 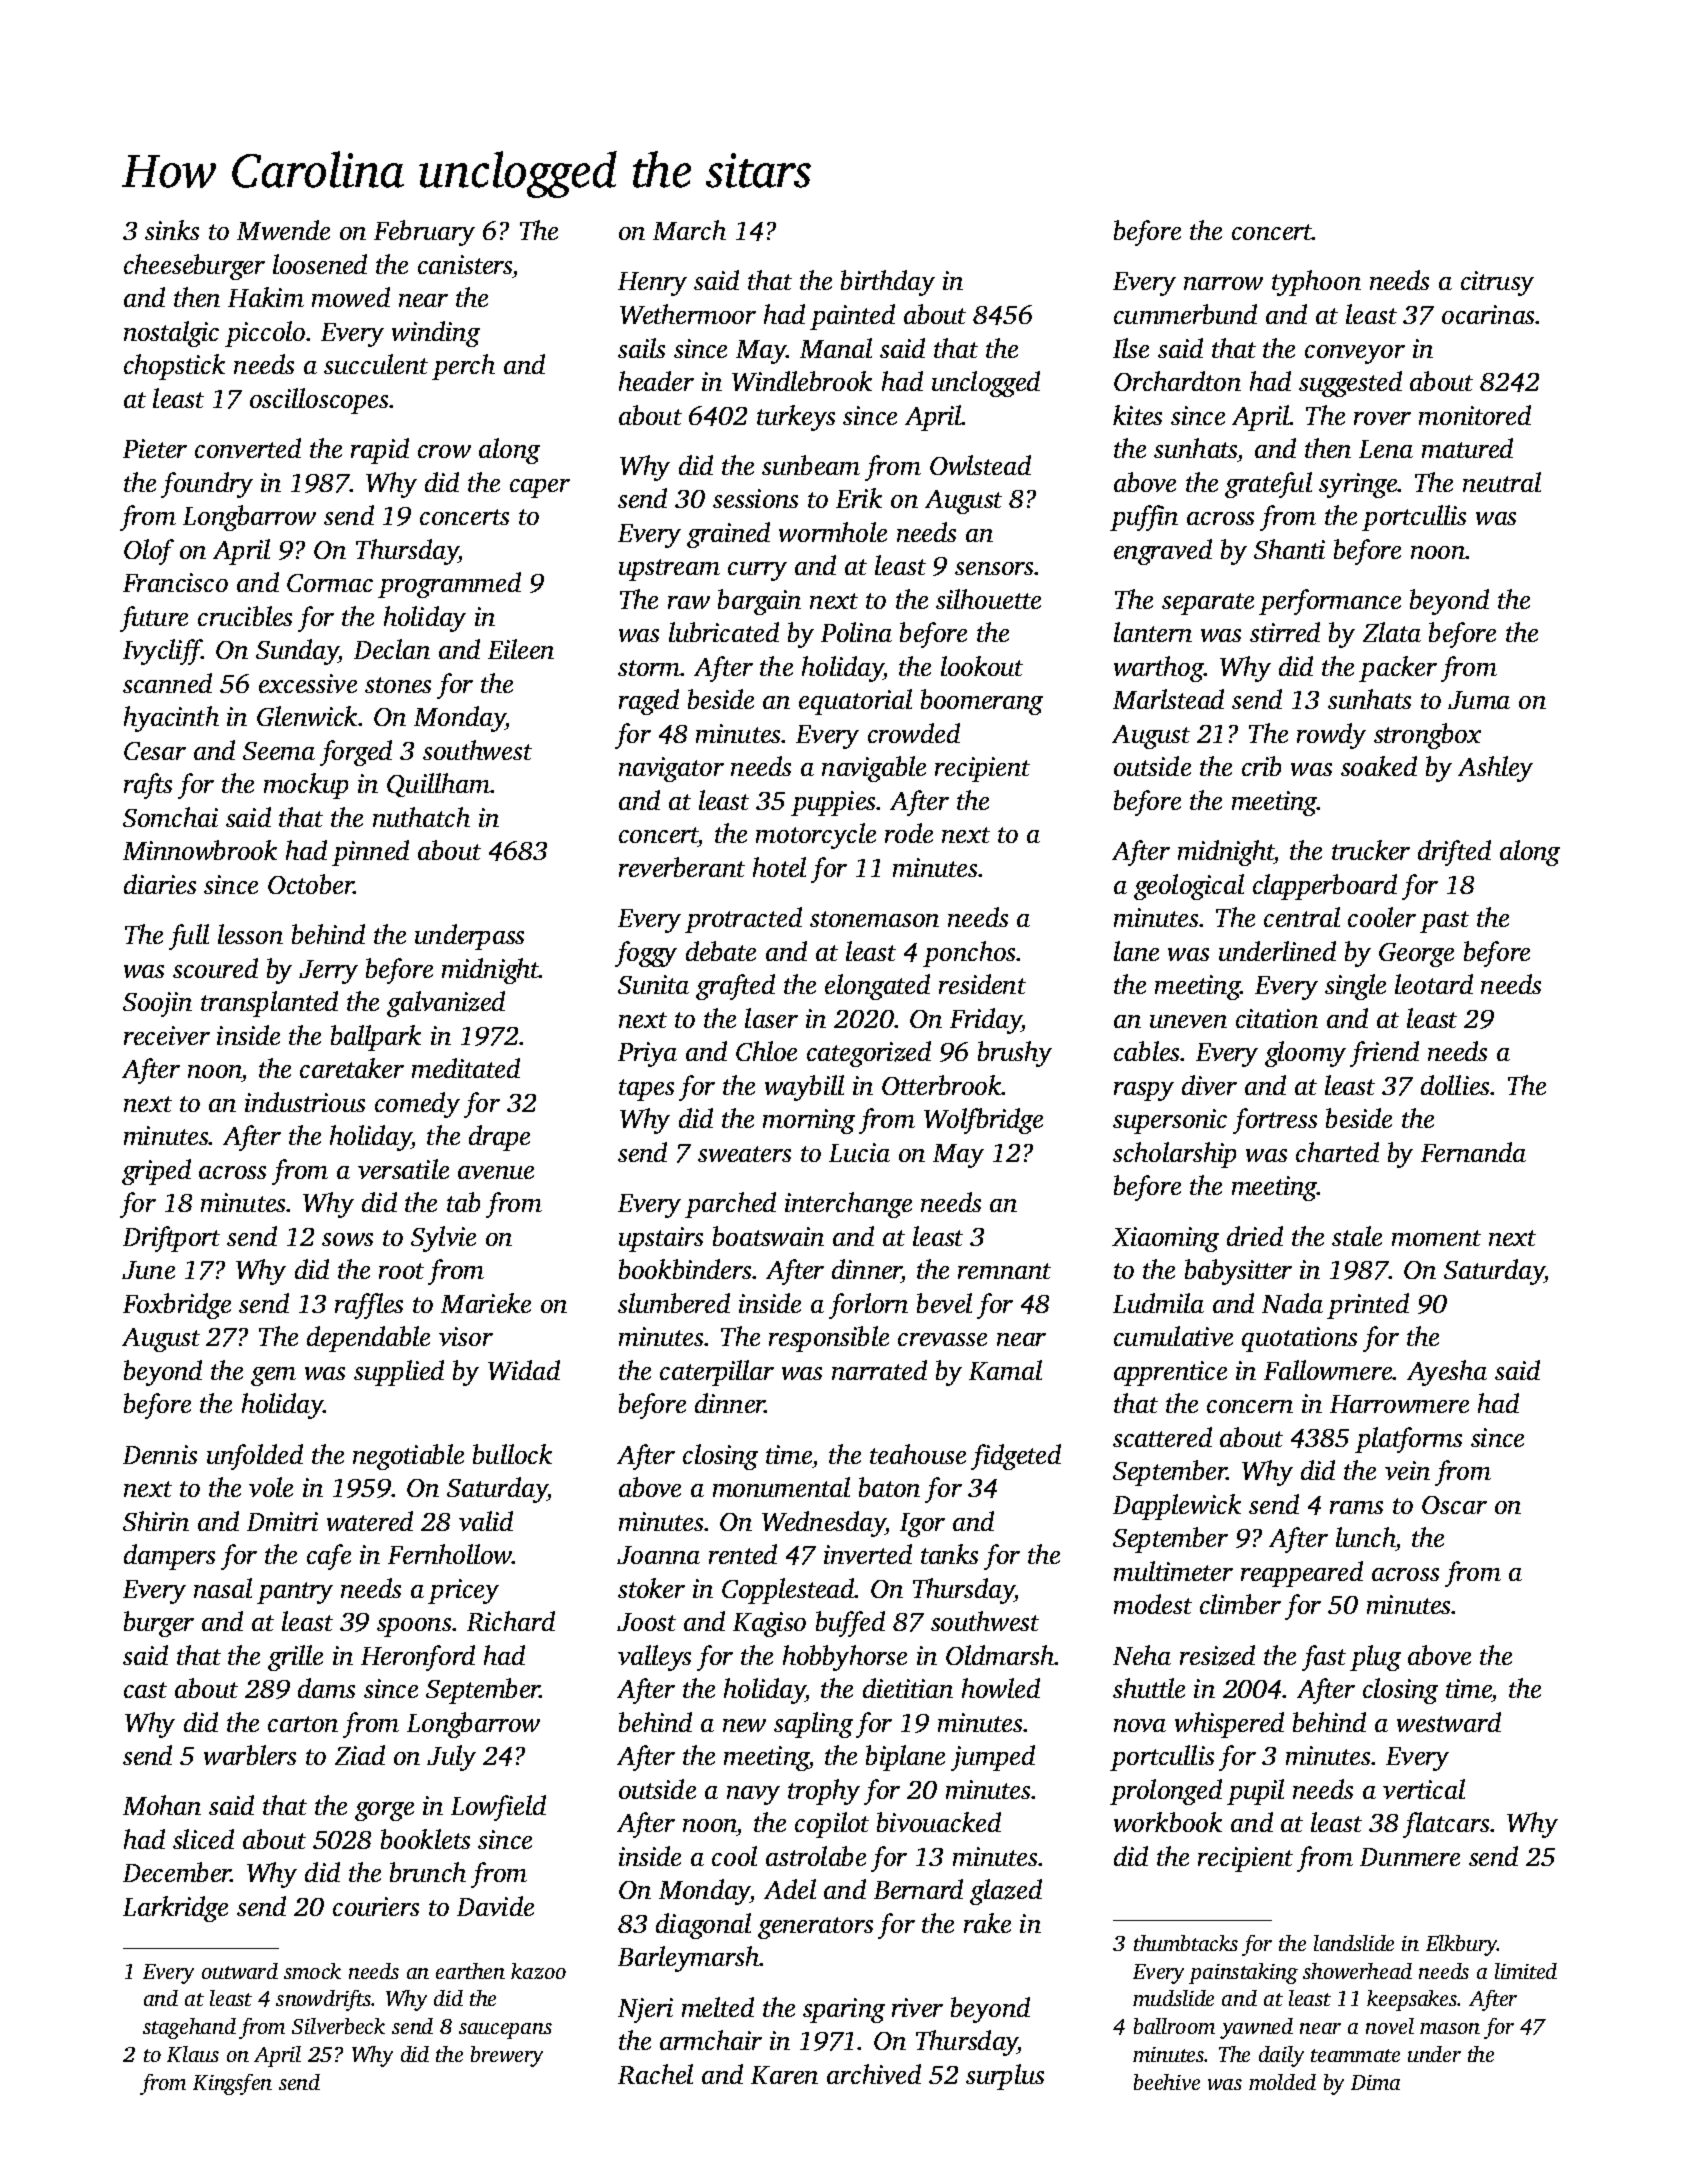 What do you see at coordinates (888, 283) in the screenshot?
I see `birthday` at bounding box center [888, 283].
